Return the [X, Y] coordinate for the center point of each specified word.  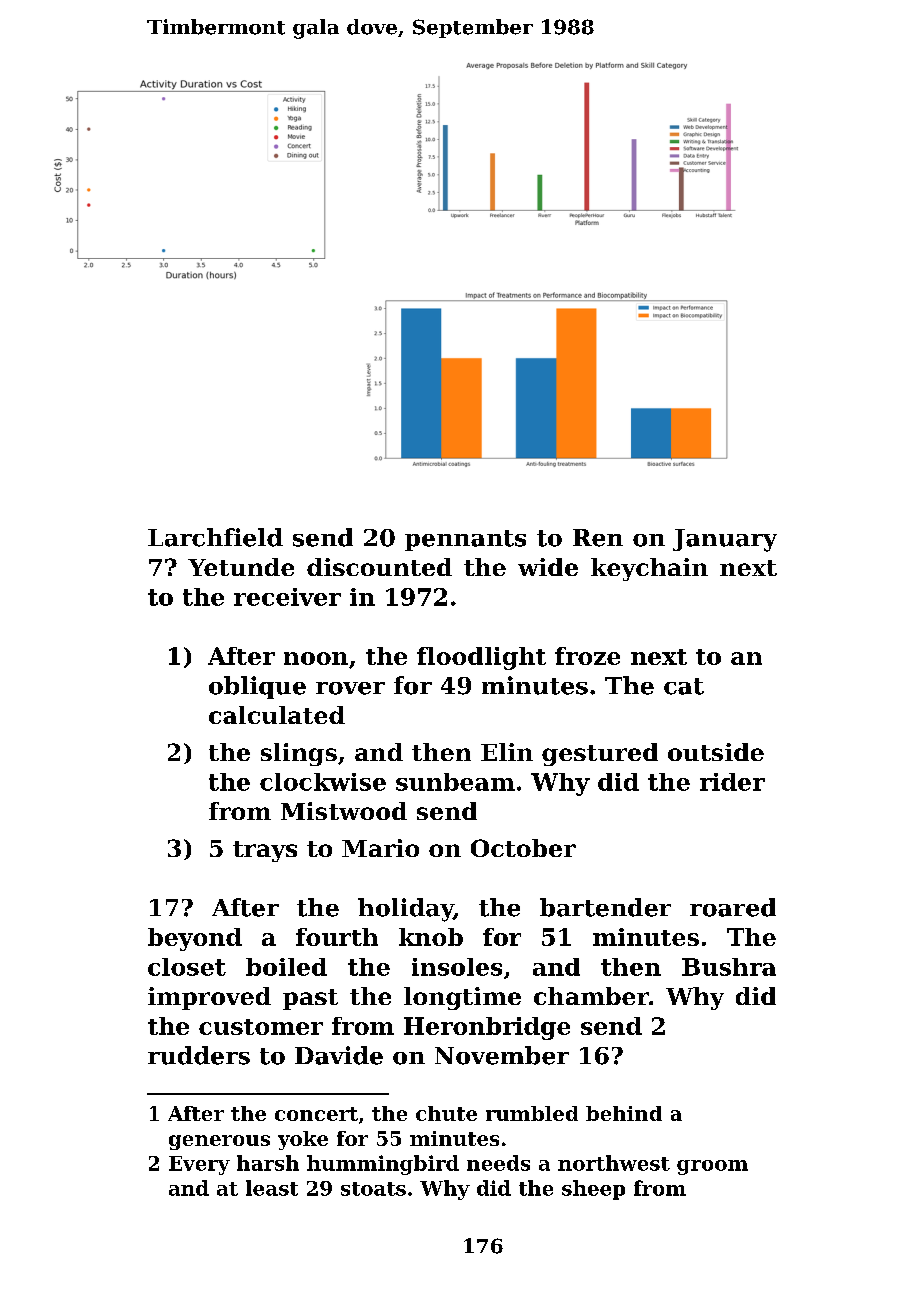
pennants [465, 540]
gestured [600, 754]
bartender [605, 907]
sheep [593, 1190]
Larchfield [215, 537]
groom [712, 1167]
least [272, 1188]
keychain [649, 569]
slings [299, 754]
